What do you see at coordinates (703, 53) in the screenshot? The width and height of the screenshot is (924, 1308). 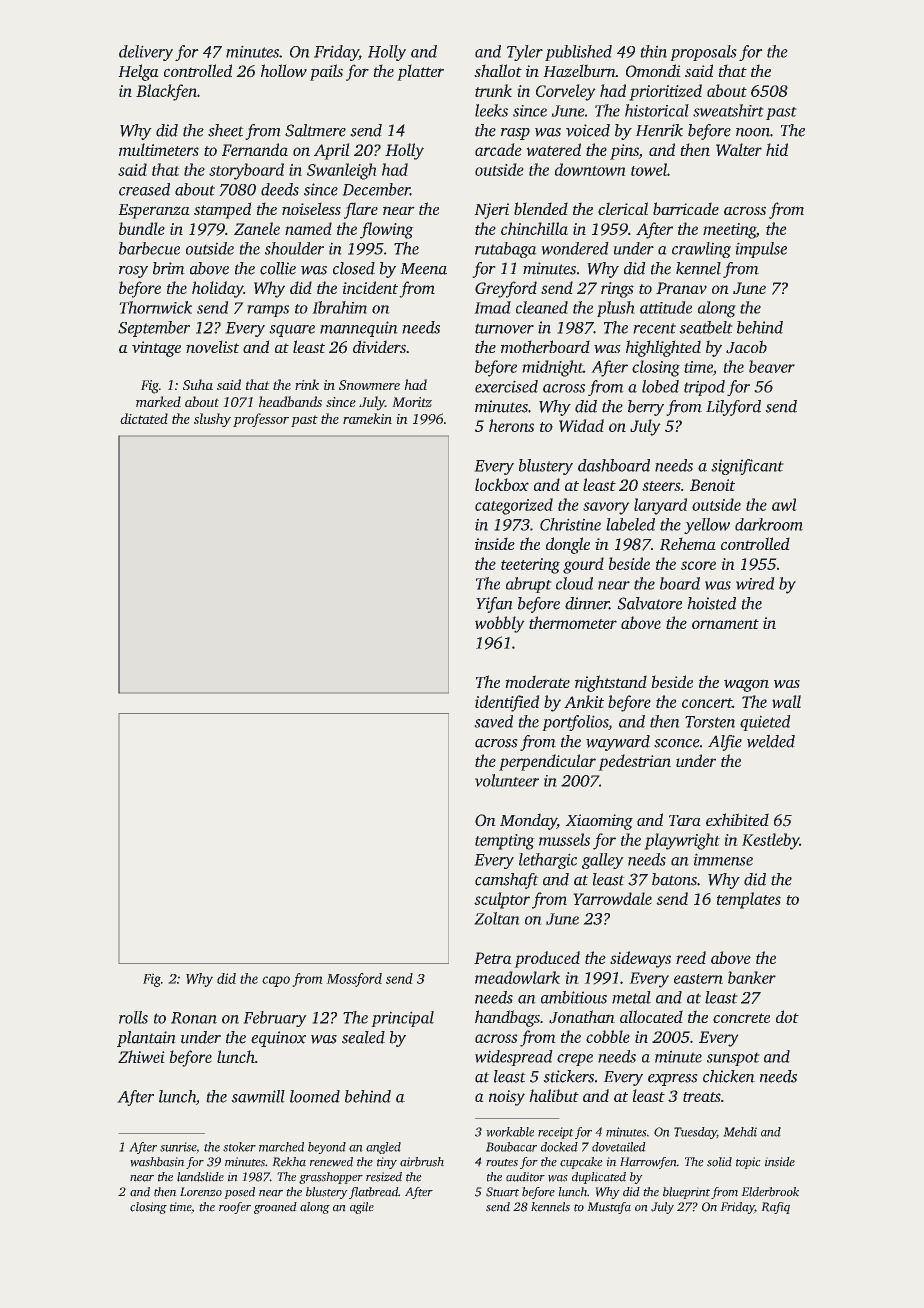 I see `proposals` at bounding box center [703, 53].
